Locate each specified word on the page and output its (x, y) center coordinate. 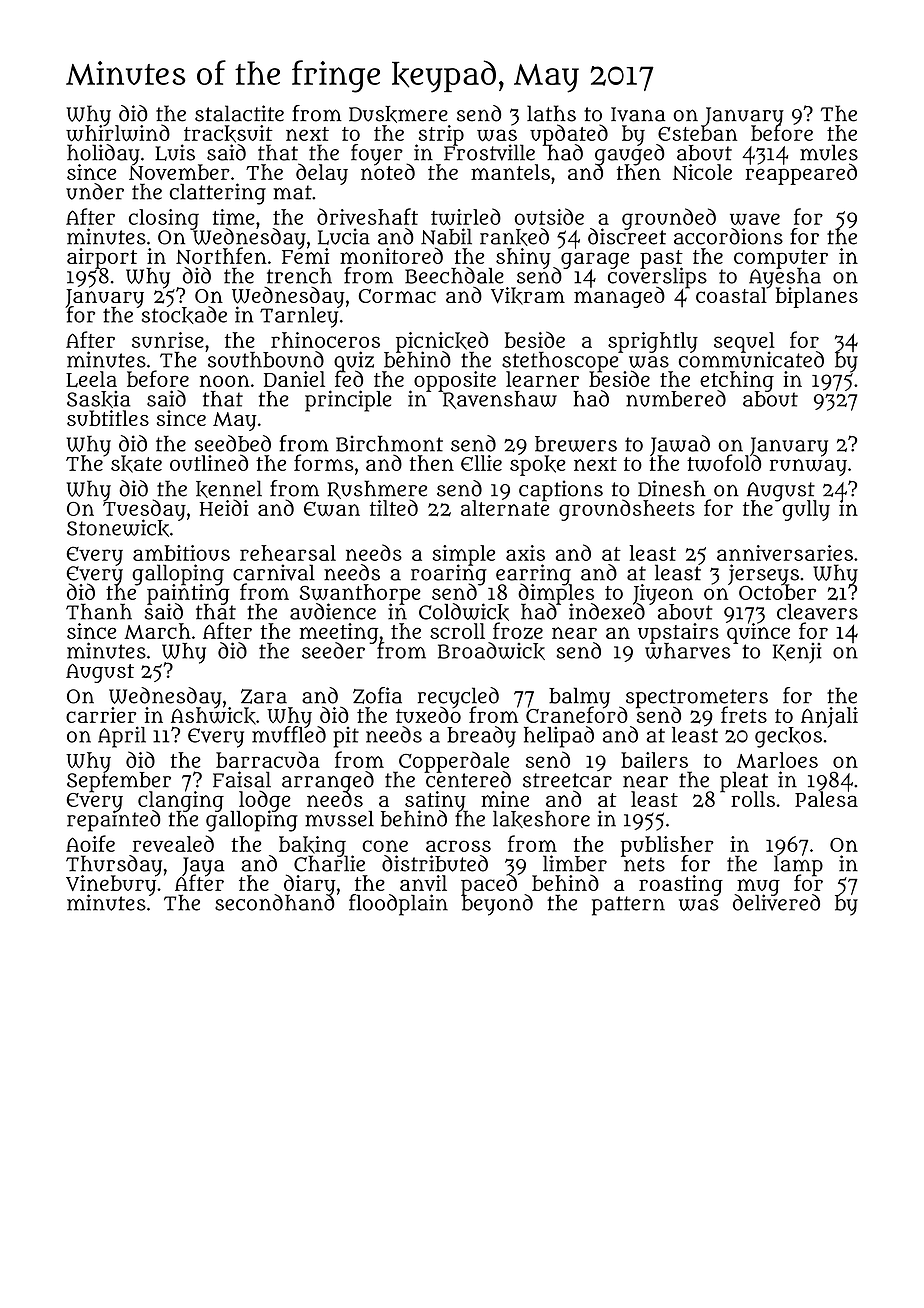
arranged (328, 781)
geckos (788, 737)
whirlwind (118, 133)
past (661, 259)
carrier (101, 715)
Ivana (638, 114)
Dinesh (672, 488)
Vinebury (111, 885)
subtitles (108, 418)
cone (385, 846)
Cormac (397, 296)
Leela (91, 379)
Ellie (481, 463)
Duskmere (398, 114)
